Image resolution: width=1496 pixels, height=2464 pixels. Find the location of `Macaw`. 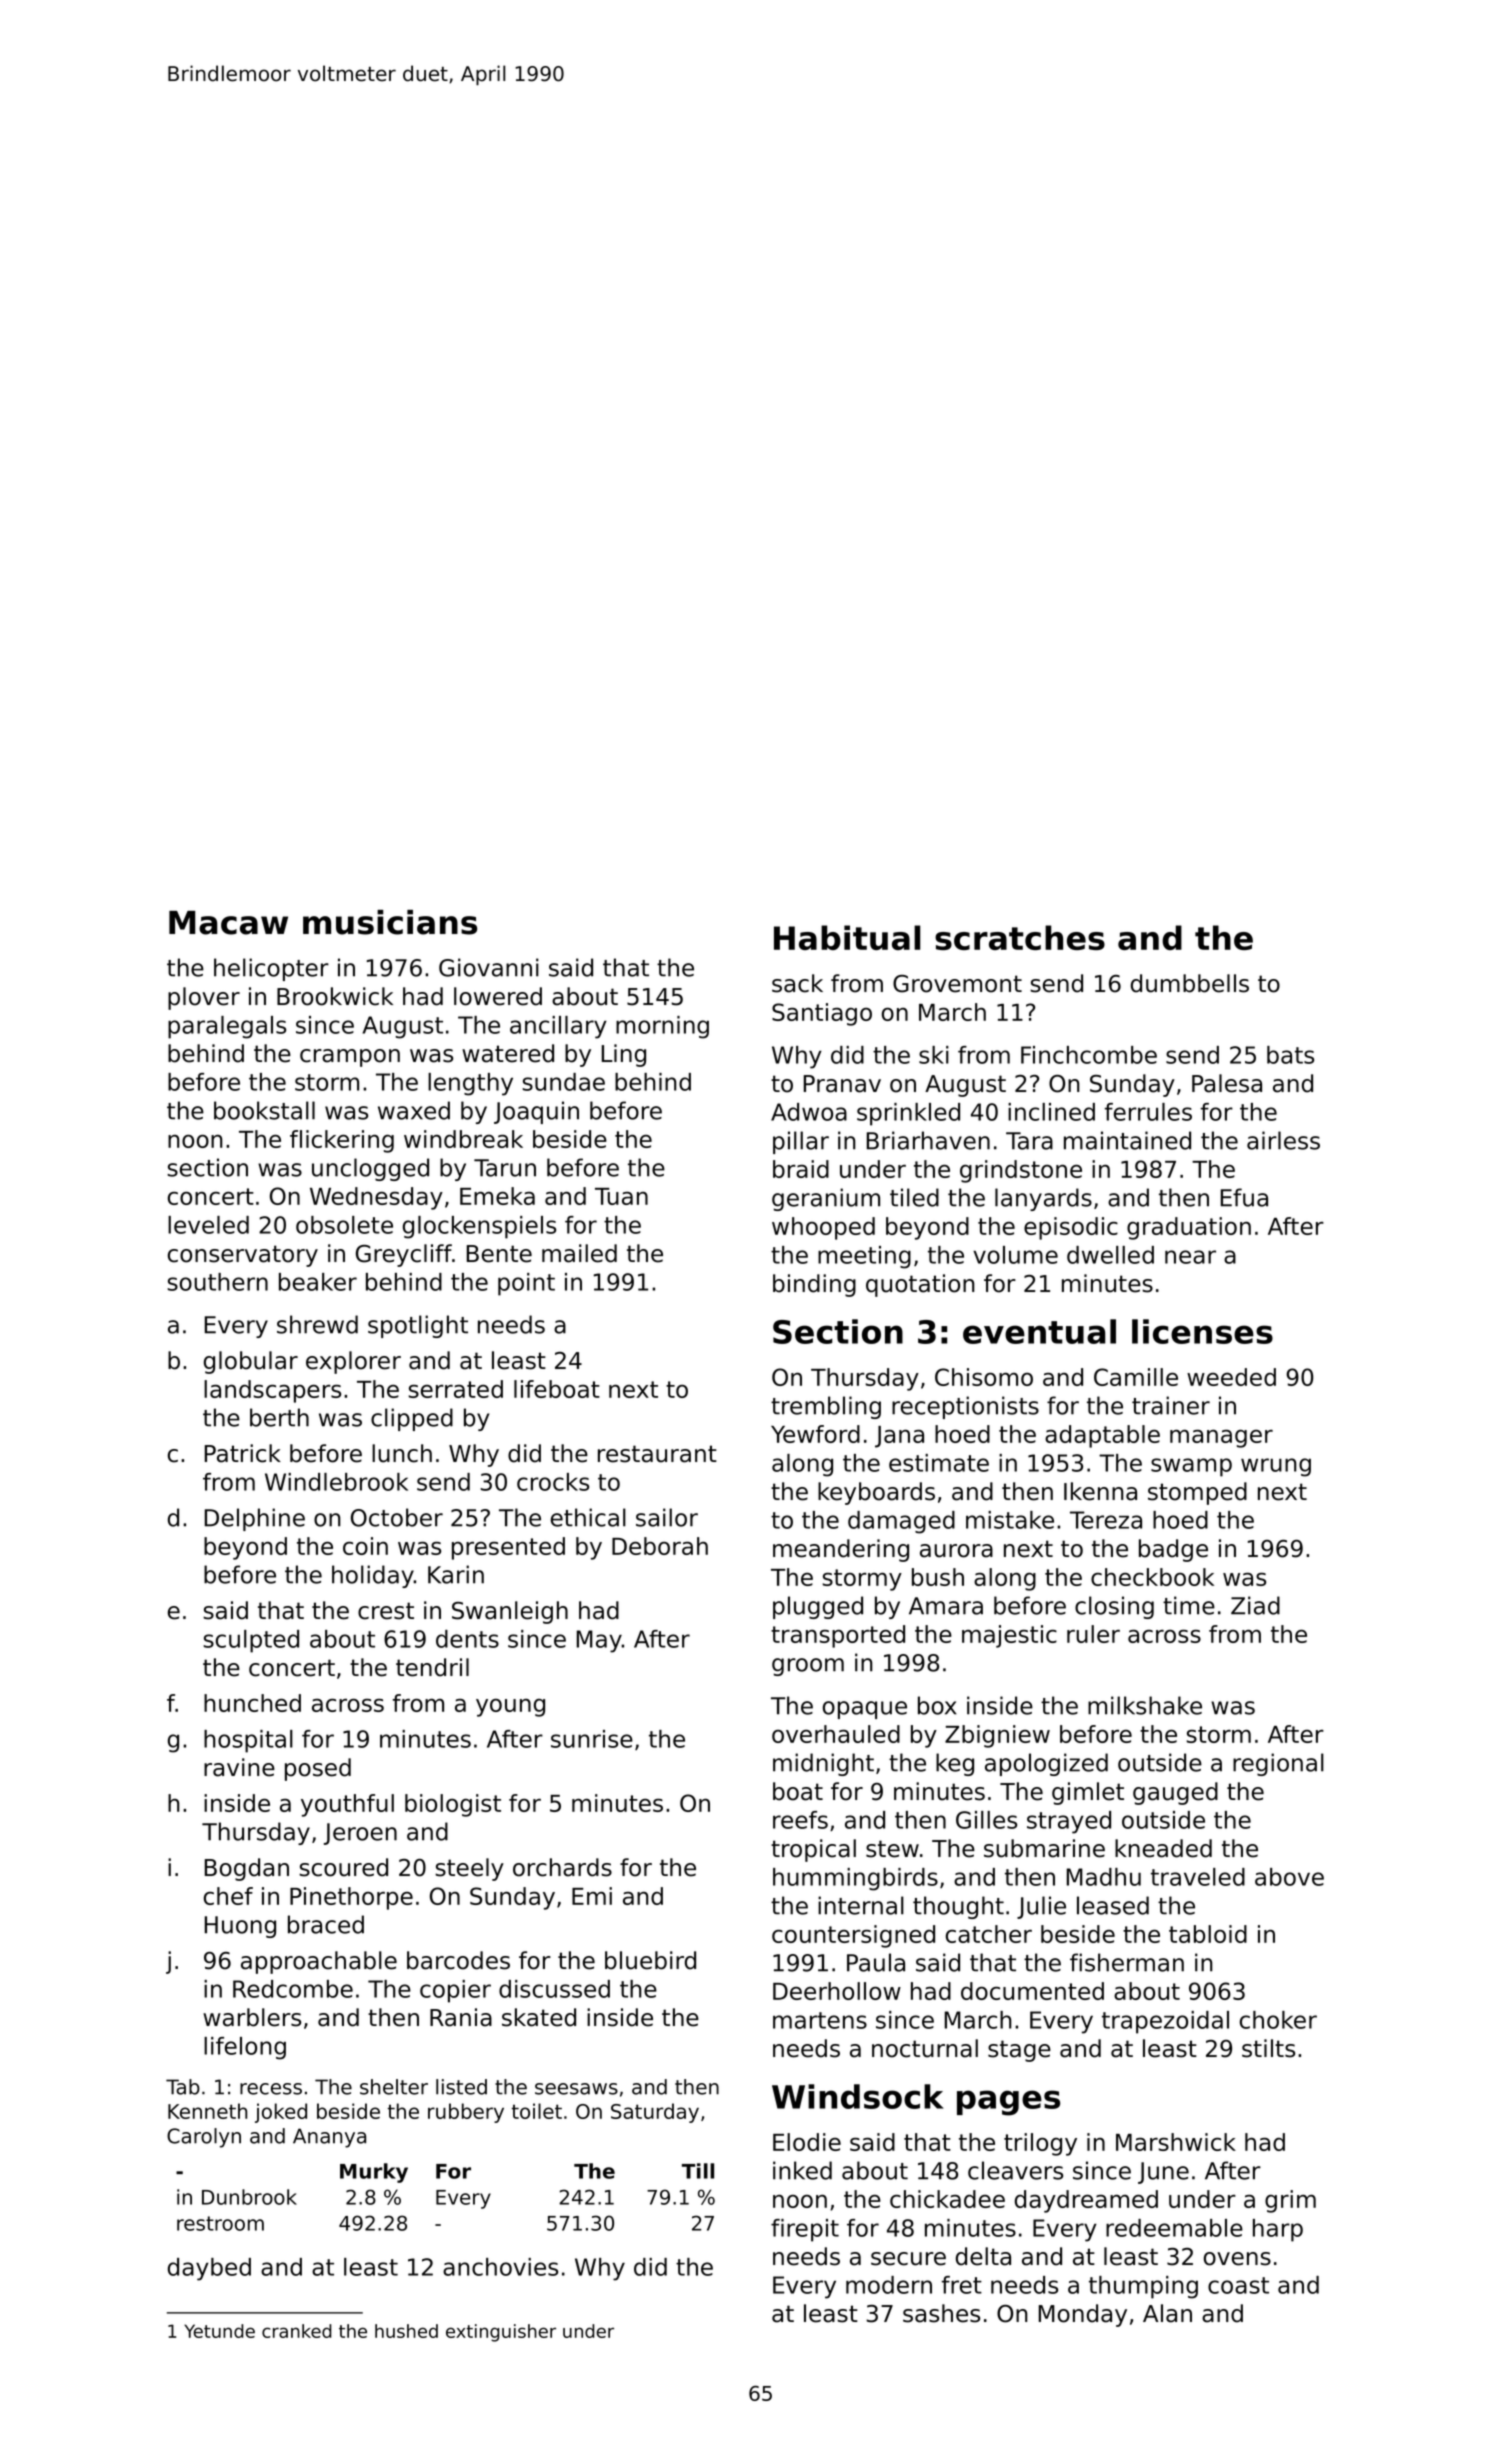

Macaw is located at coordinates (228, 923).
